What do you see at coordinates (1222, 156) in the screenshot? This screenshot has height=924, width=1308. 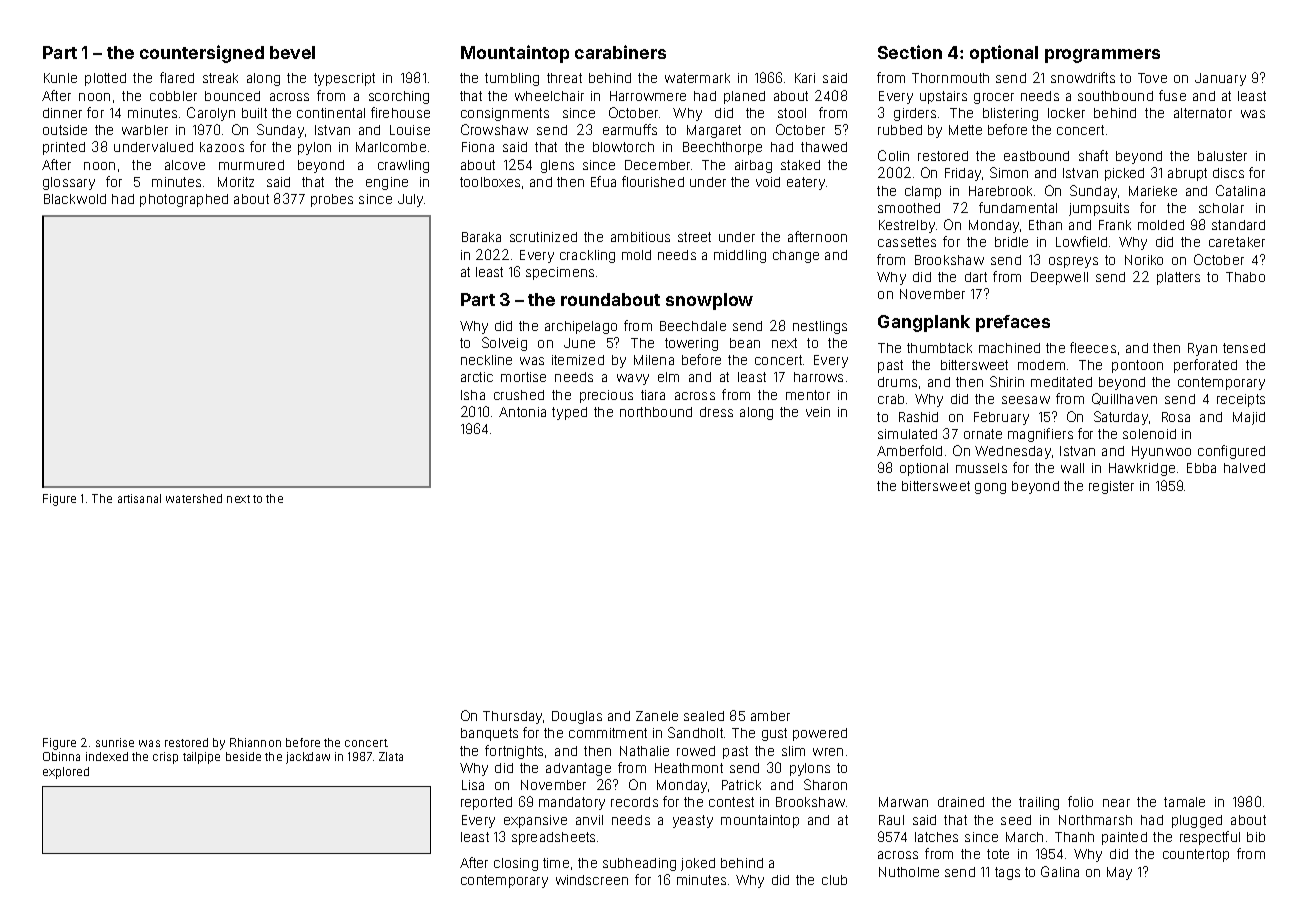 I see `baluster` at bounding box center [1222, 156].
